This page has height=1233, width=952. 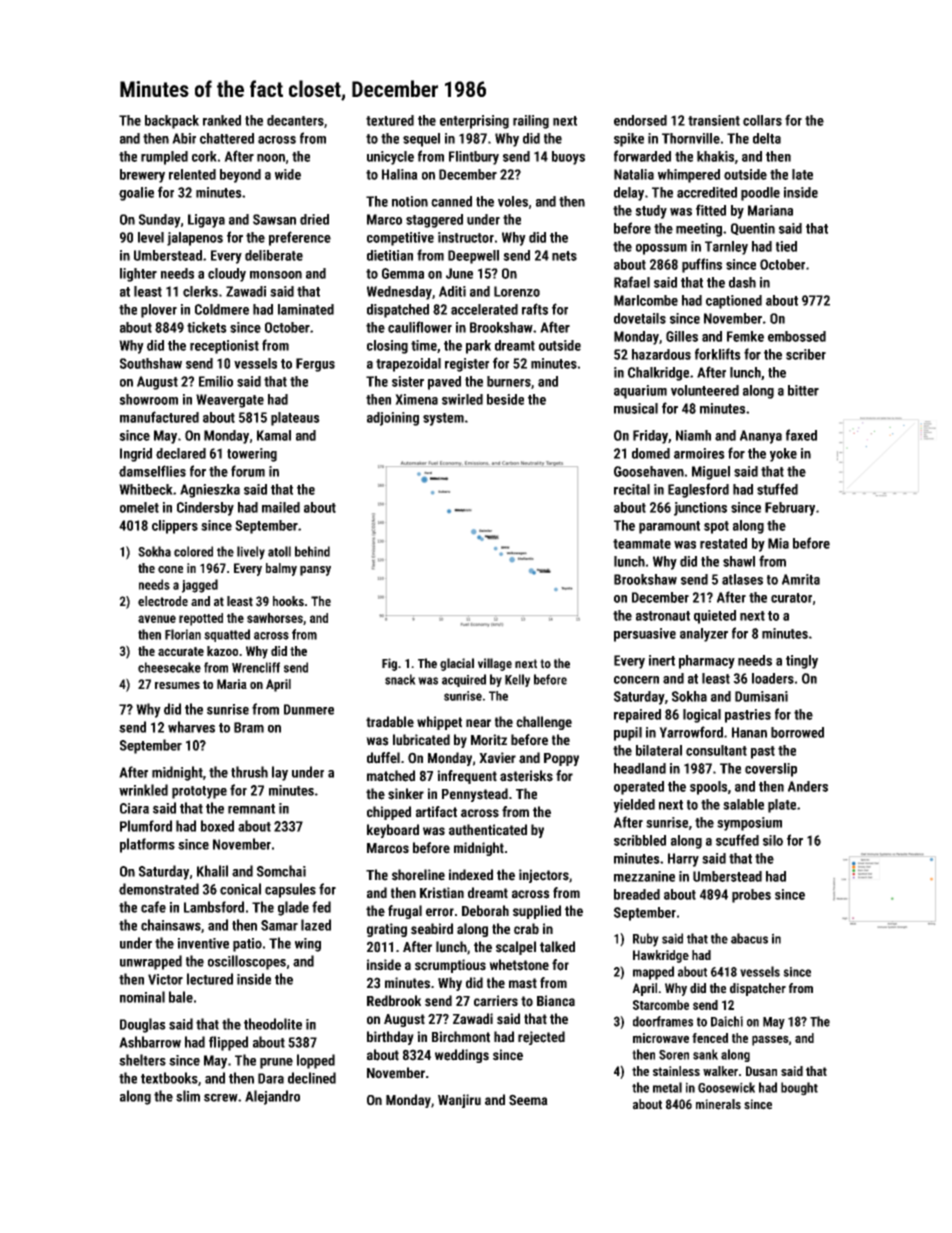 I want to click on screw, so click(x=221, y=1097).
